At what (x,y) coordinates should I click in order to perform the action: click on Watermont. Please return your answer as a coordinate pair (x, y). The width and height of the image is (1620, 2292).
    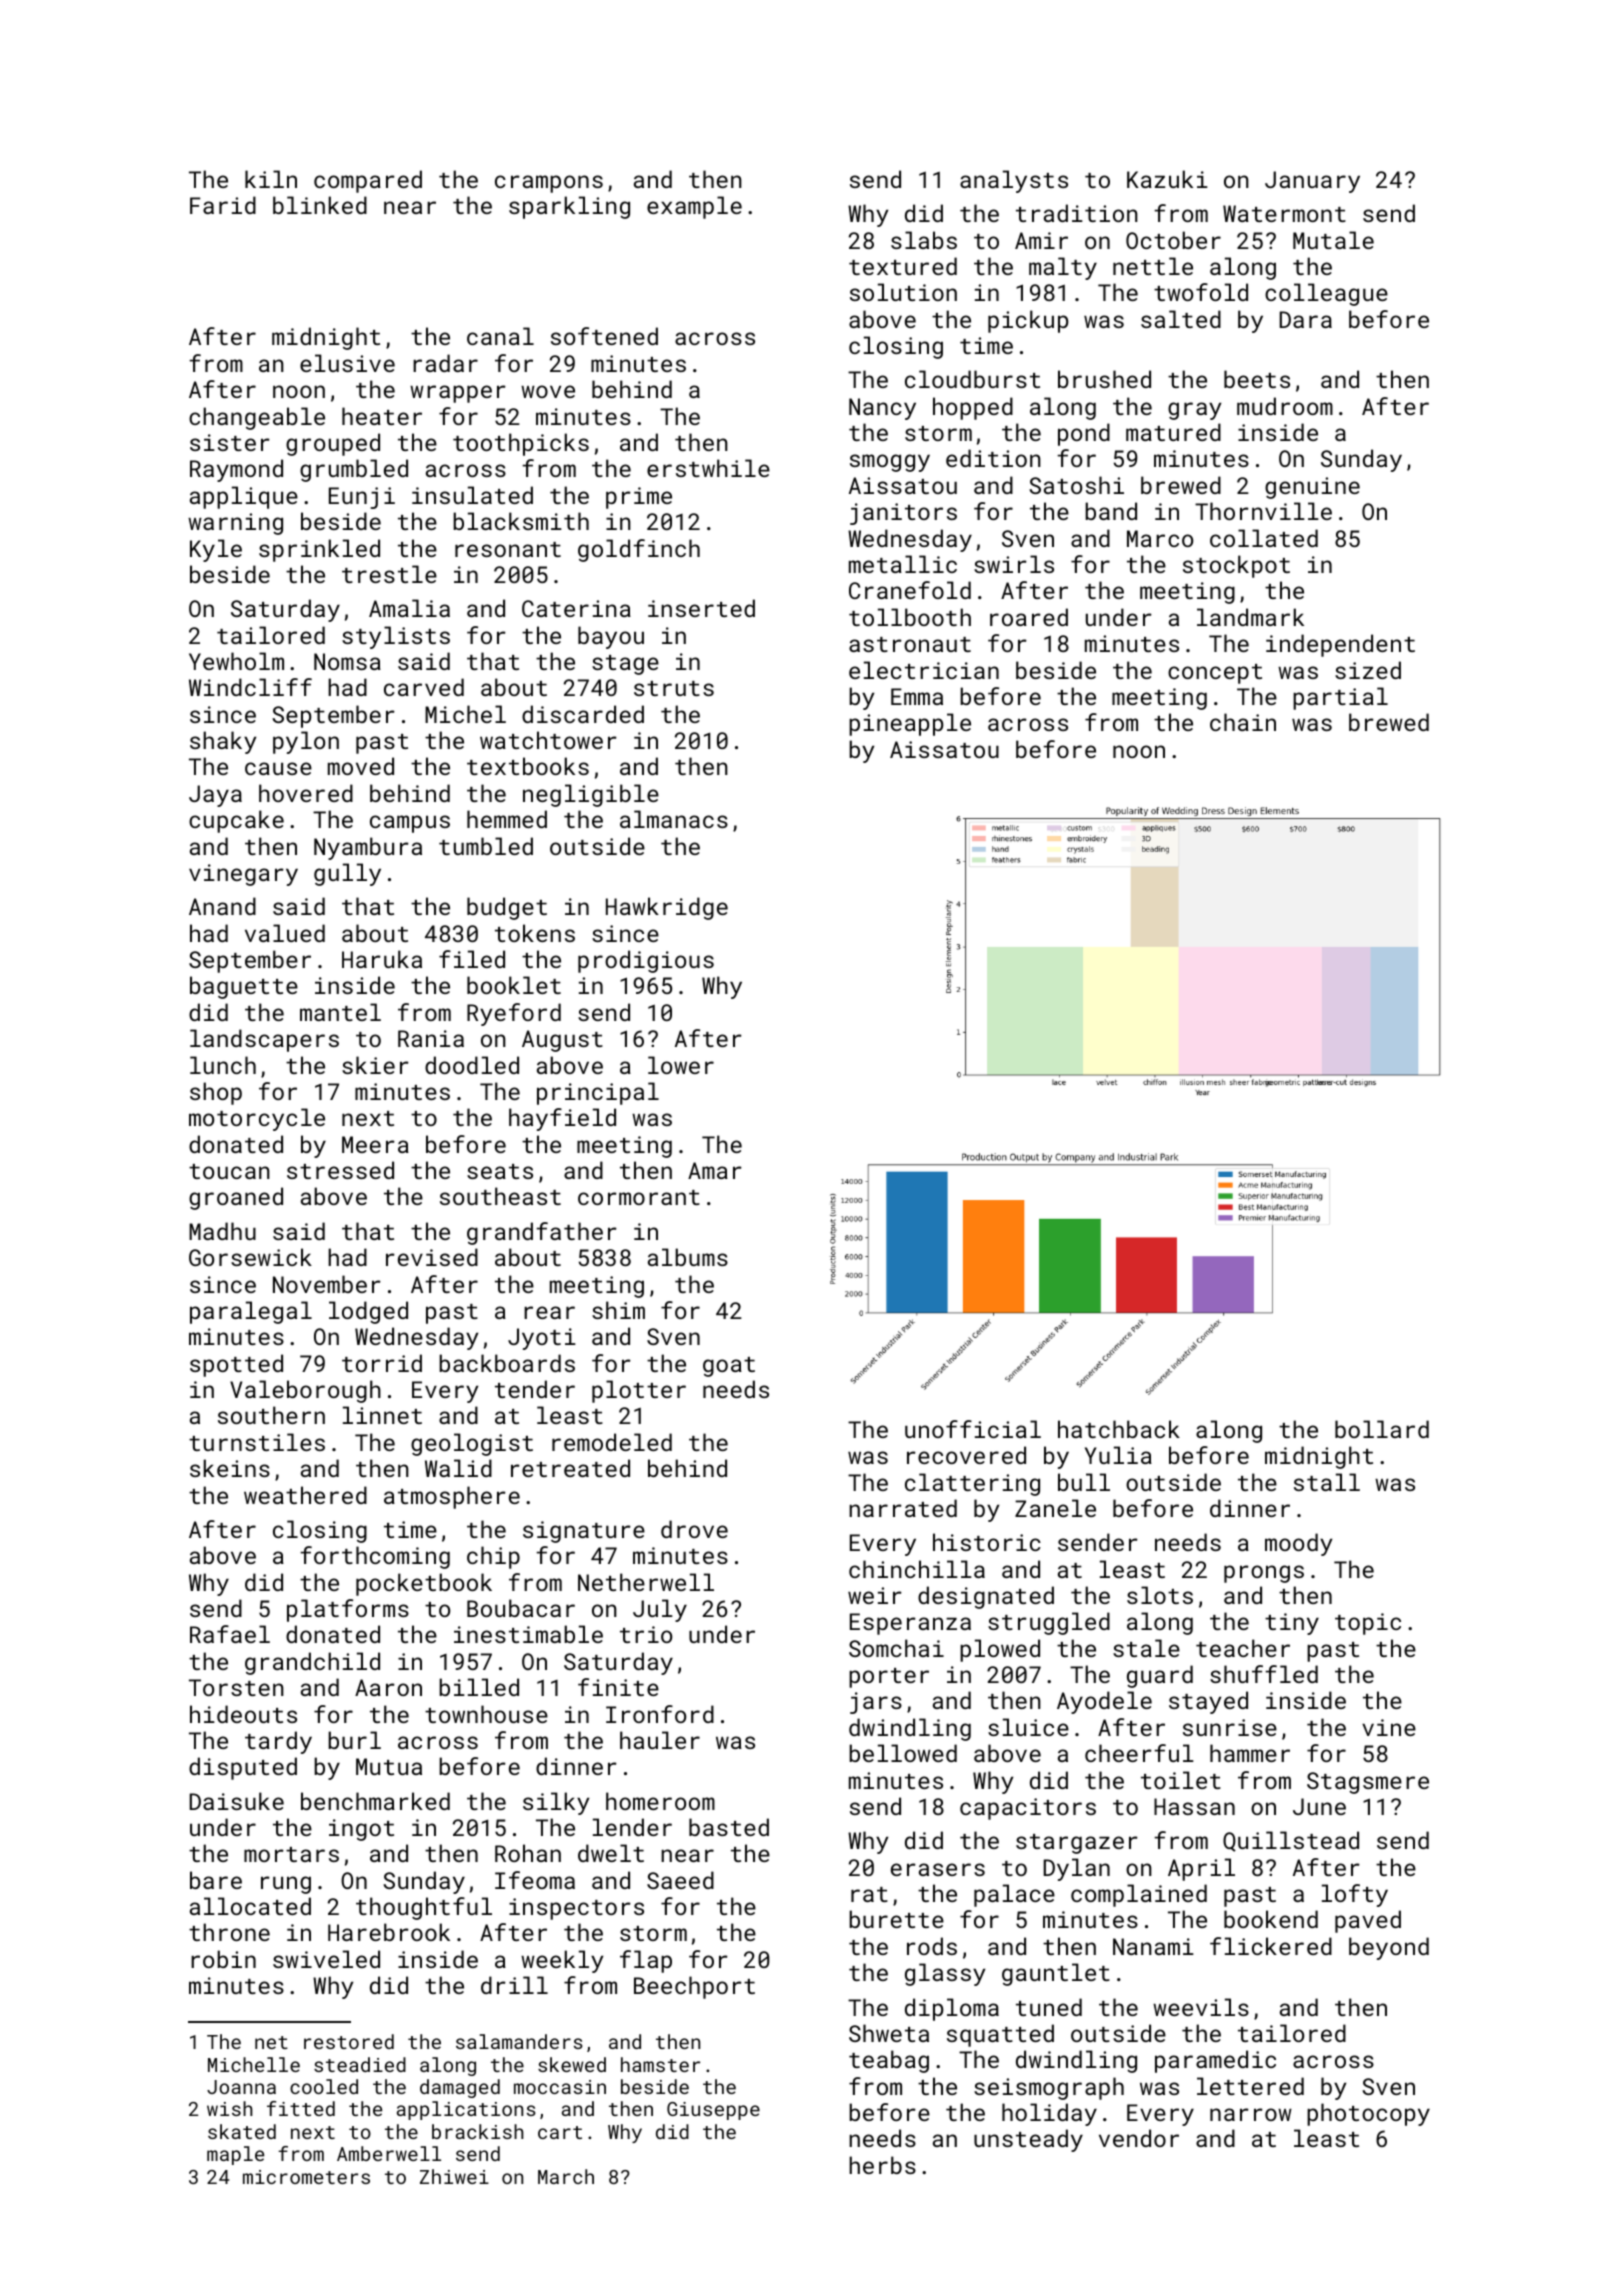
    Looking at the image, I should click on (1284, 213).
